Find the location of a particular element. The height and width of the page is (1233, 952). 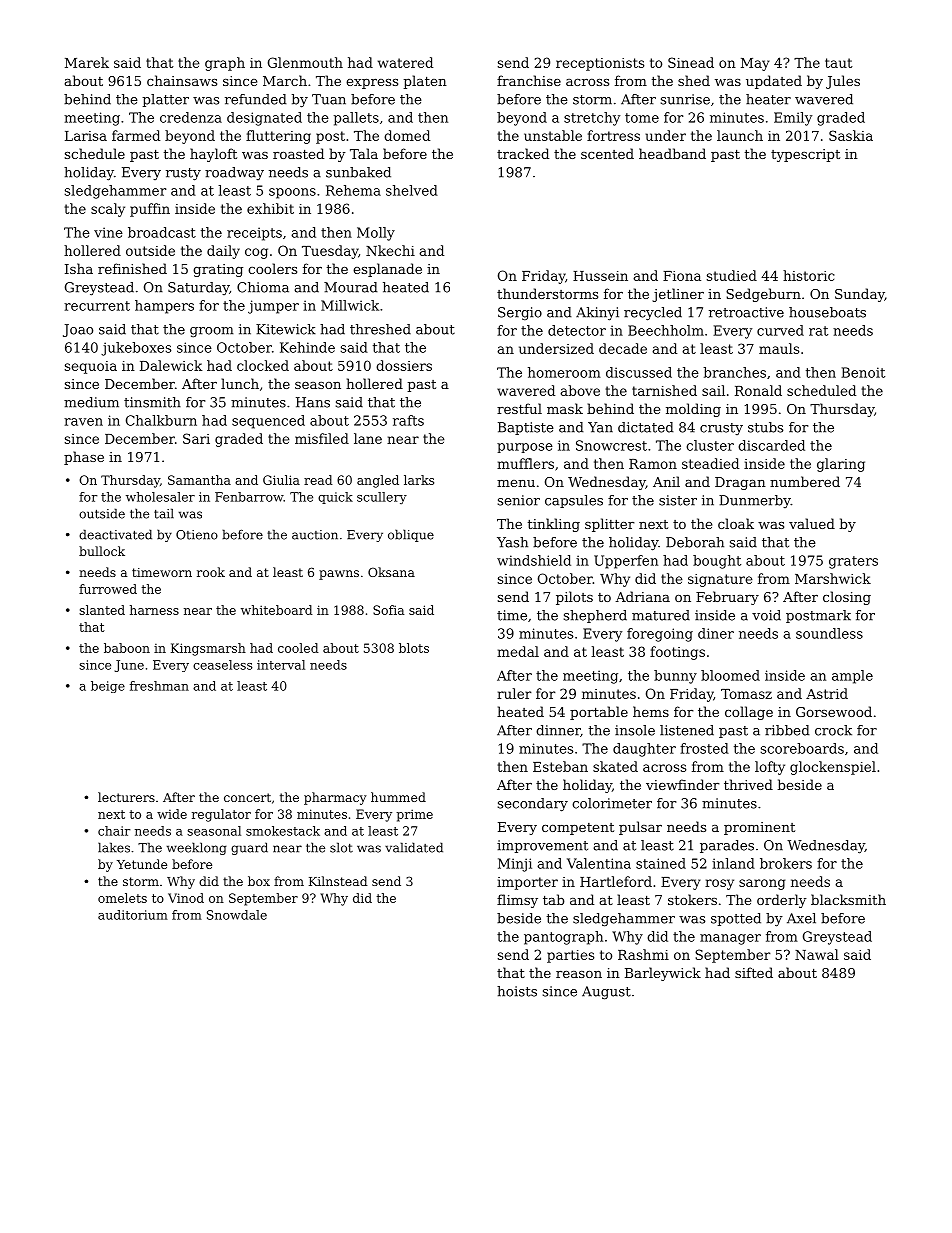

scented is located at coordinates (607, 153).
